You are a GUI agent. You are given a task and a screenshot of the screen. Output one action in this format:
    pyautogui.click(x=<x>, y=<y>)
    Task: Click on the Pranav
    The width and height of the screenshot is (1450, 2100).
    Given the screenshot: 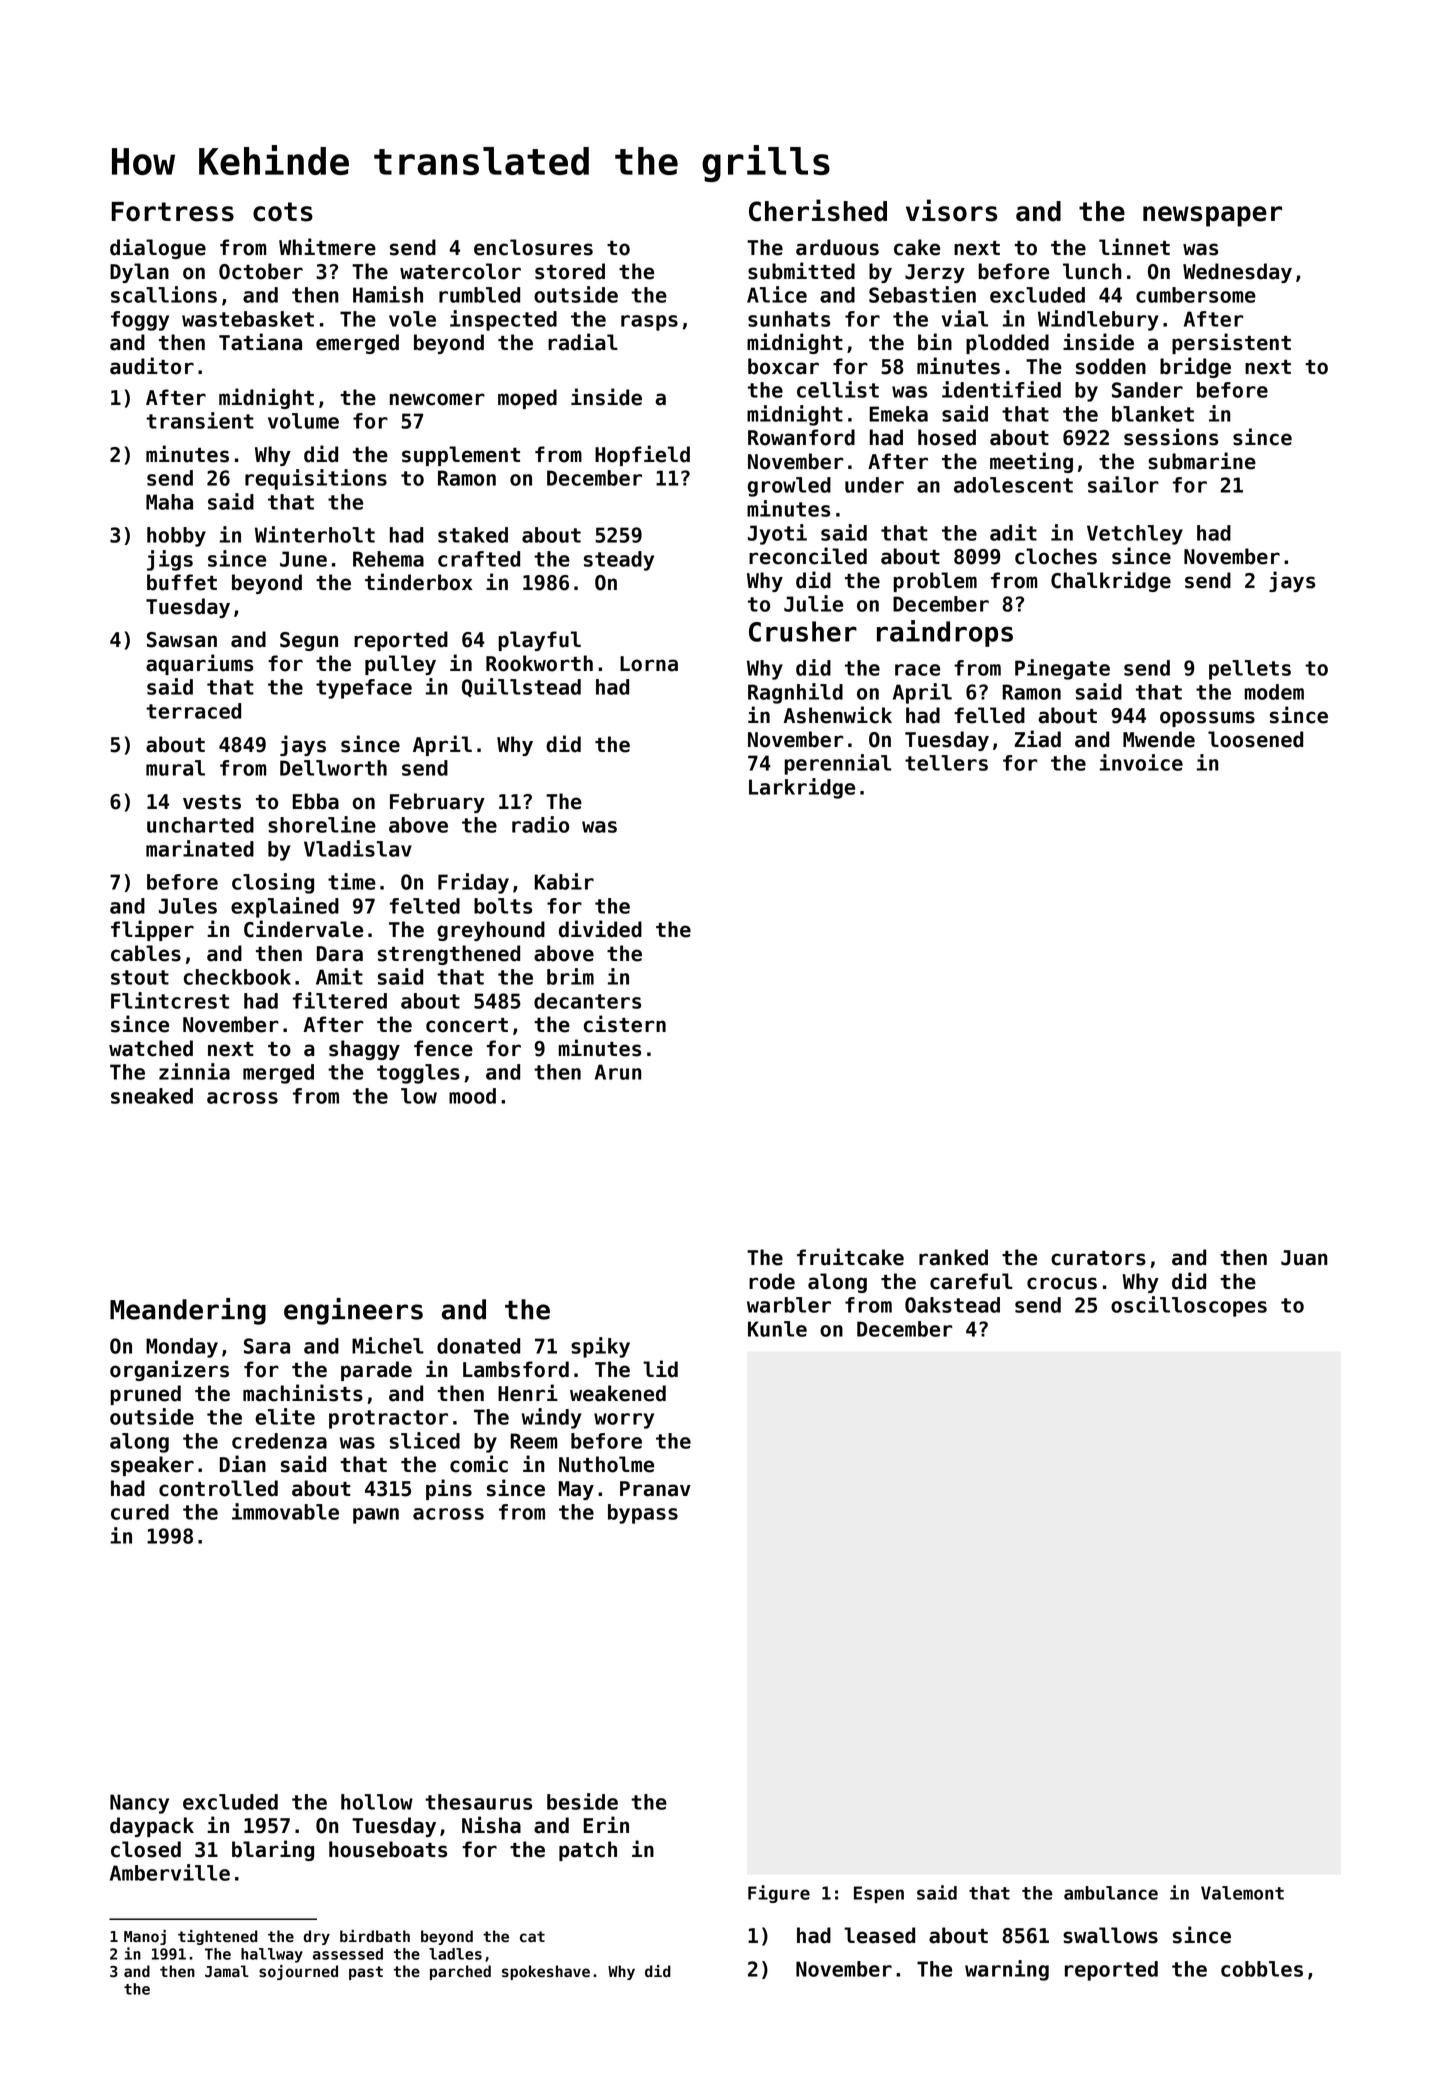 What is the action you would take?
    pyautogui.click(x=655, y=1489)
